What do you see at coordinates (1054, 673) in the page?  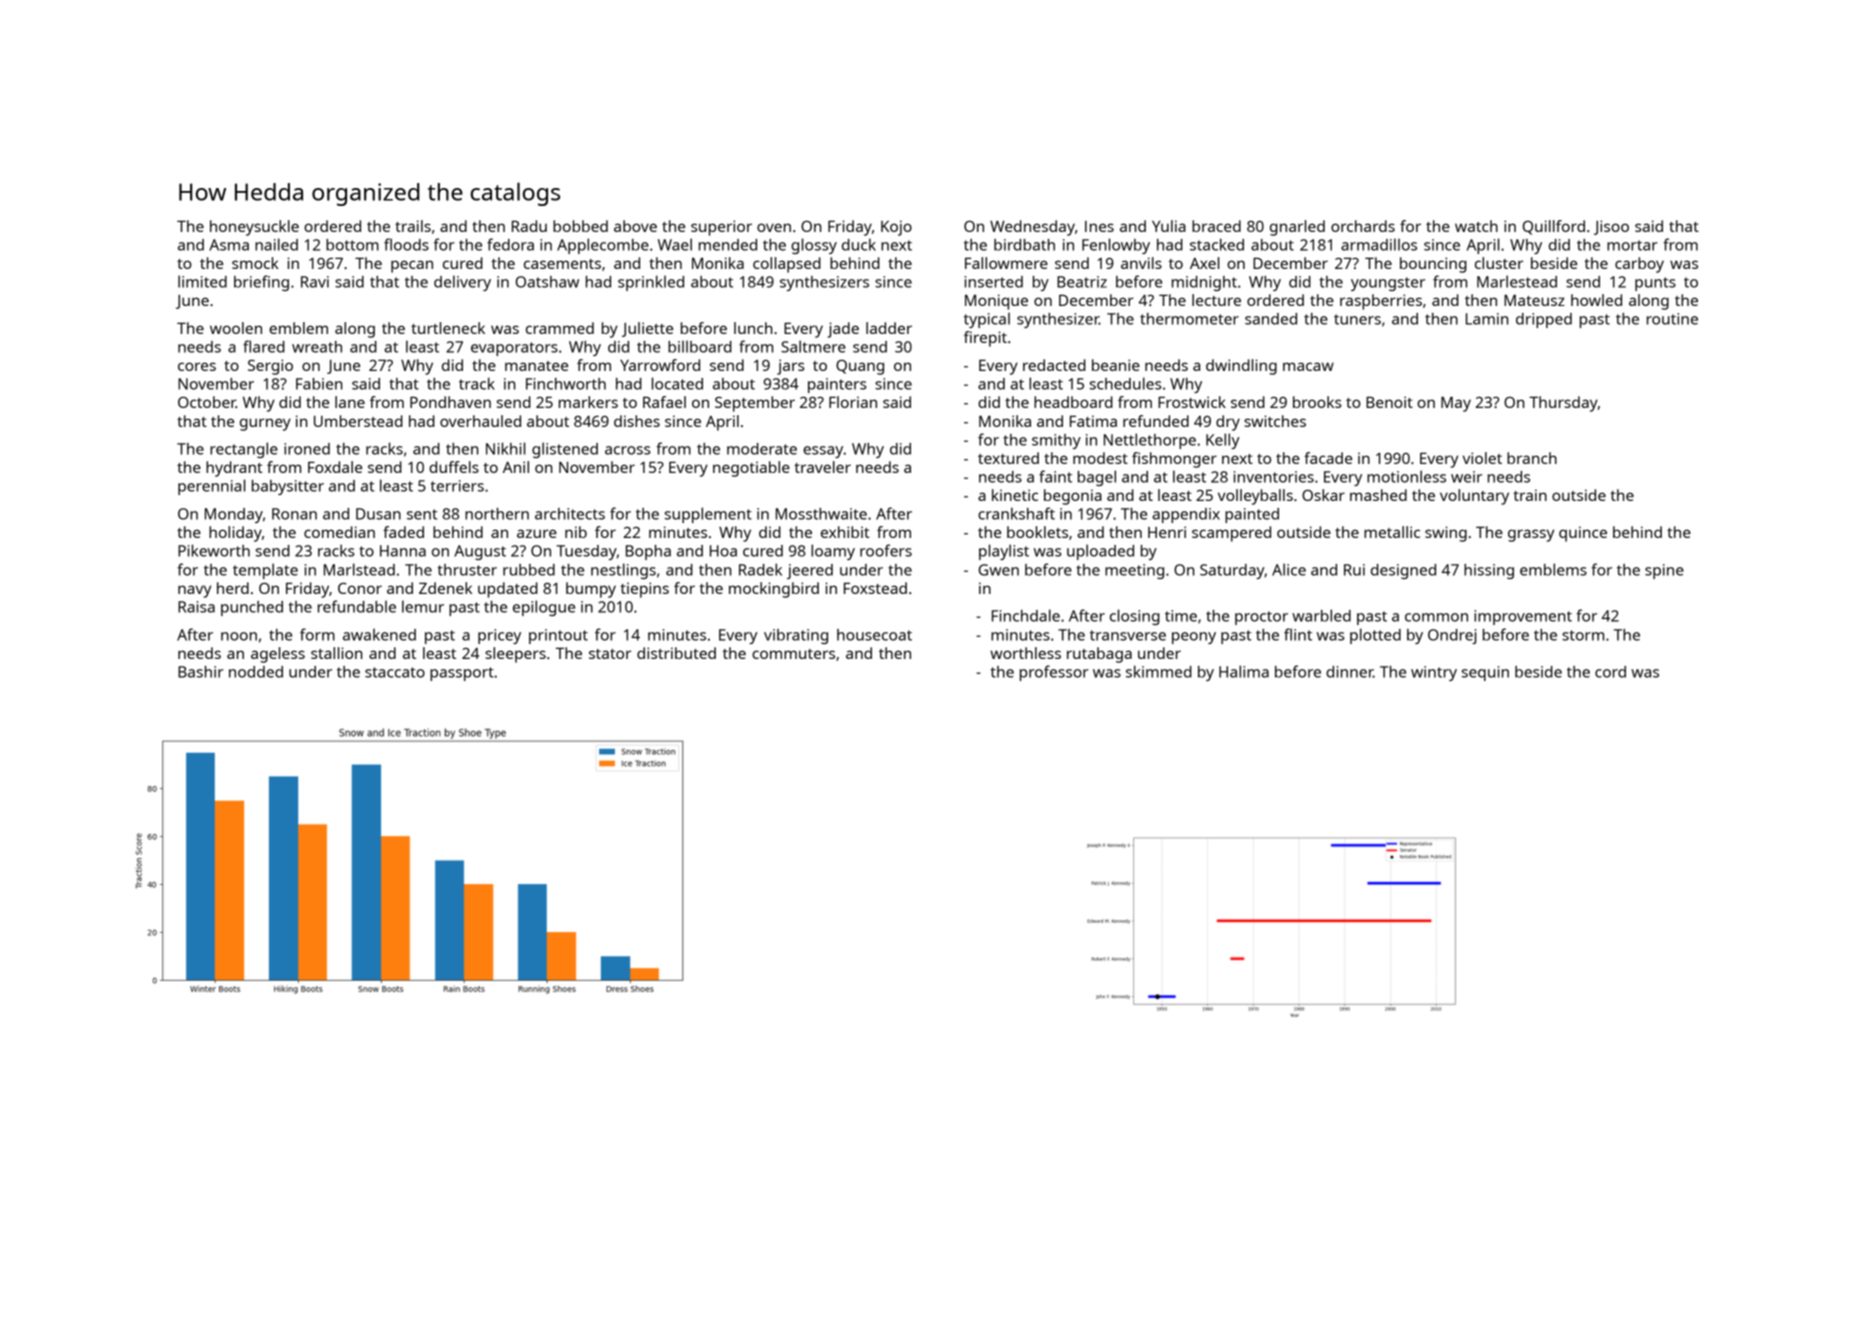 I see `professor` at bounding box center [1054, 673].
